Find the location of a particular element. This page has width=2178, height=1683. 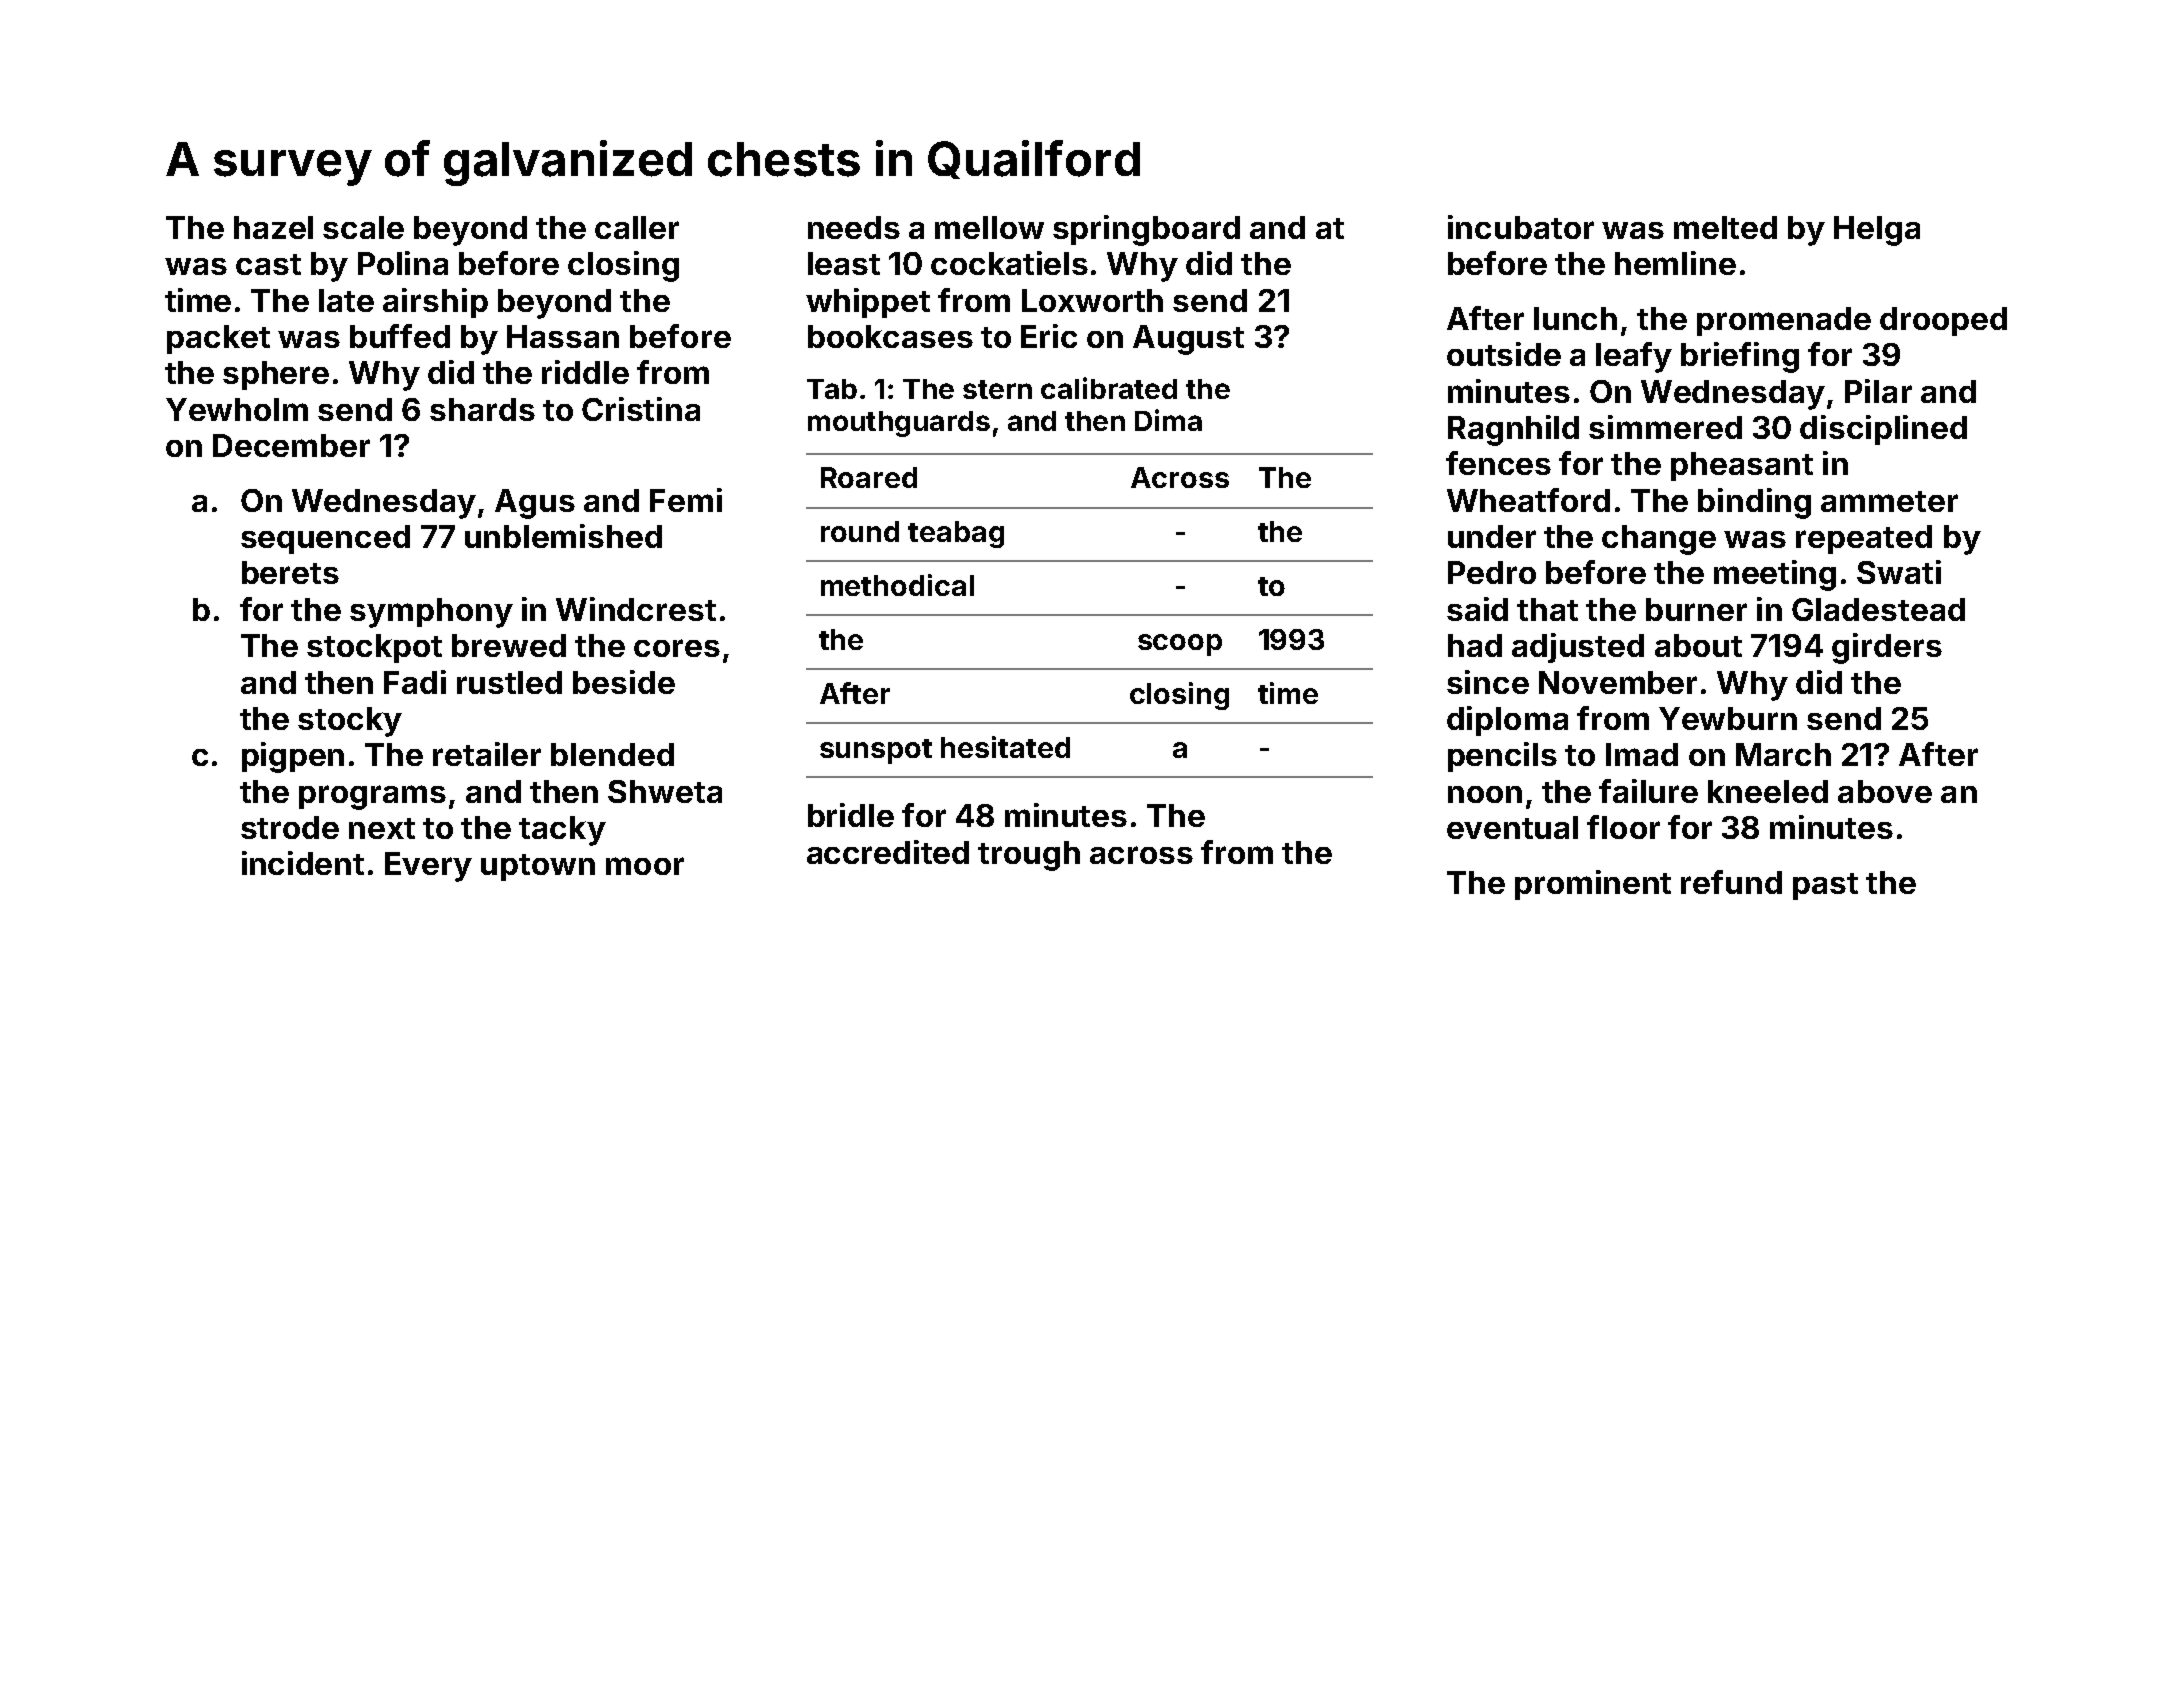

springboard is located at coordinates (1146, 230).
